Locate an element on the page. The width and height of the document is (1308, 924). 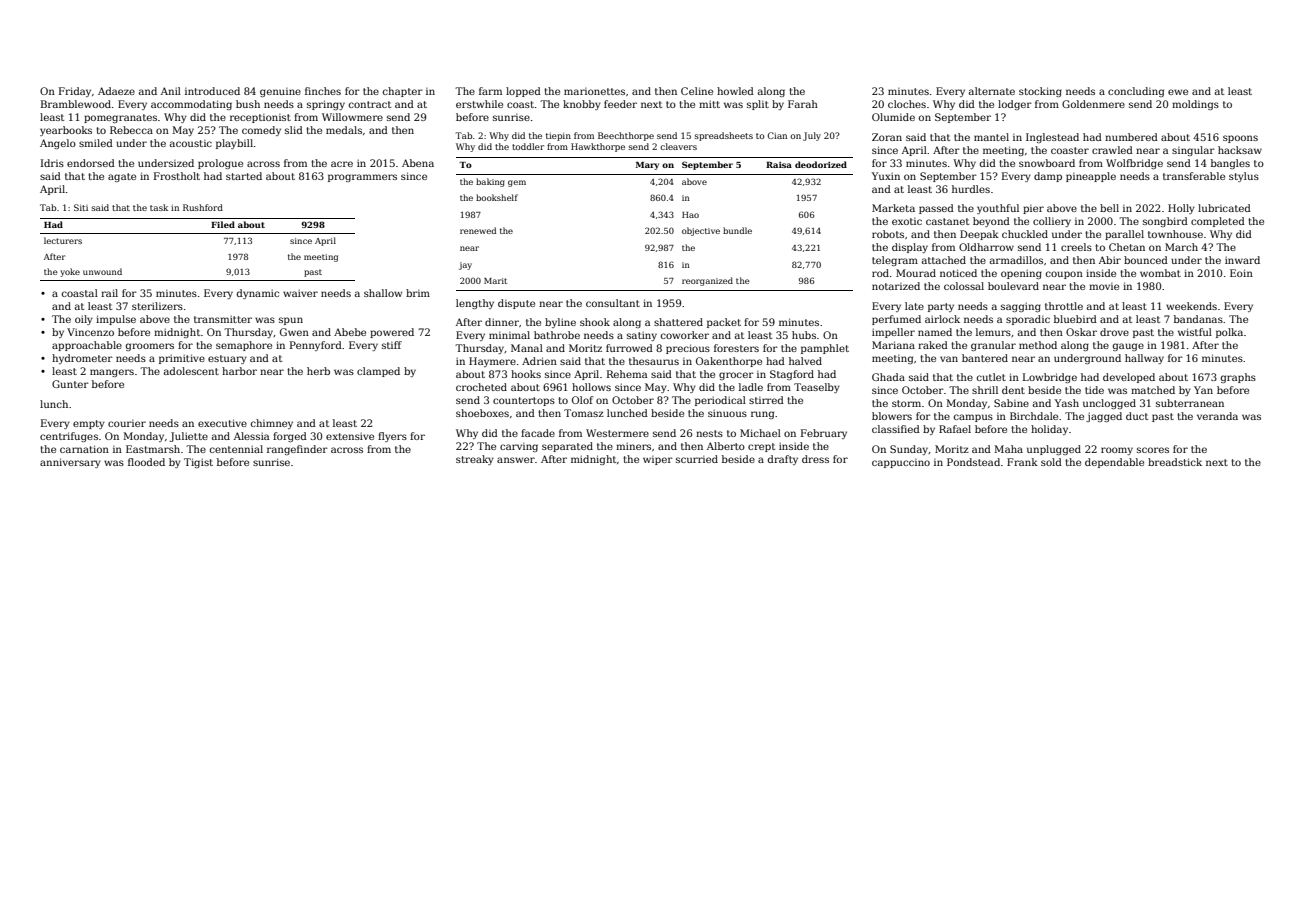
granular is located at coordinates (993, 346).
